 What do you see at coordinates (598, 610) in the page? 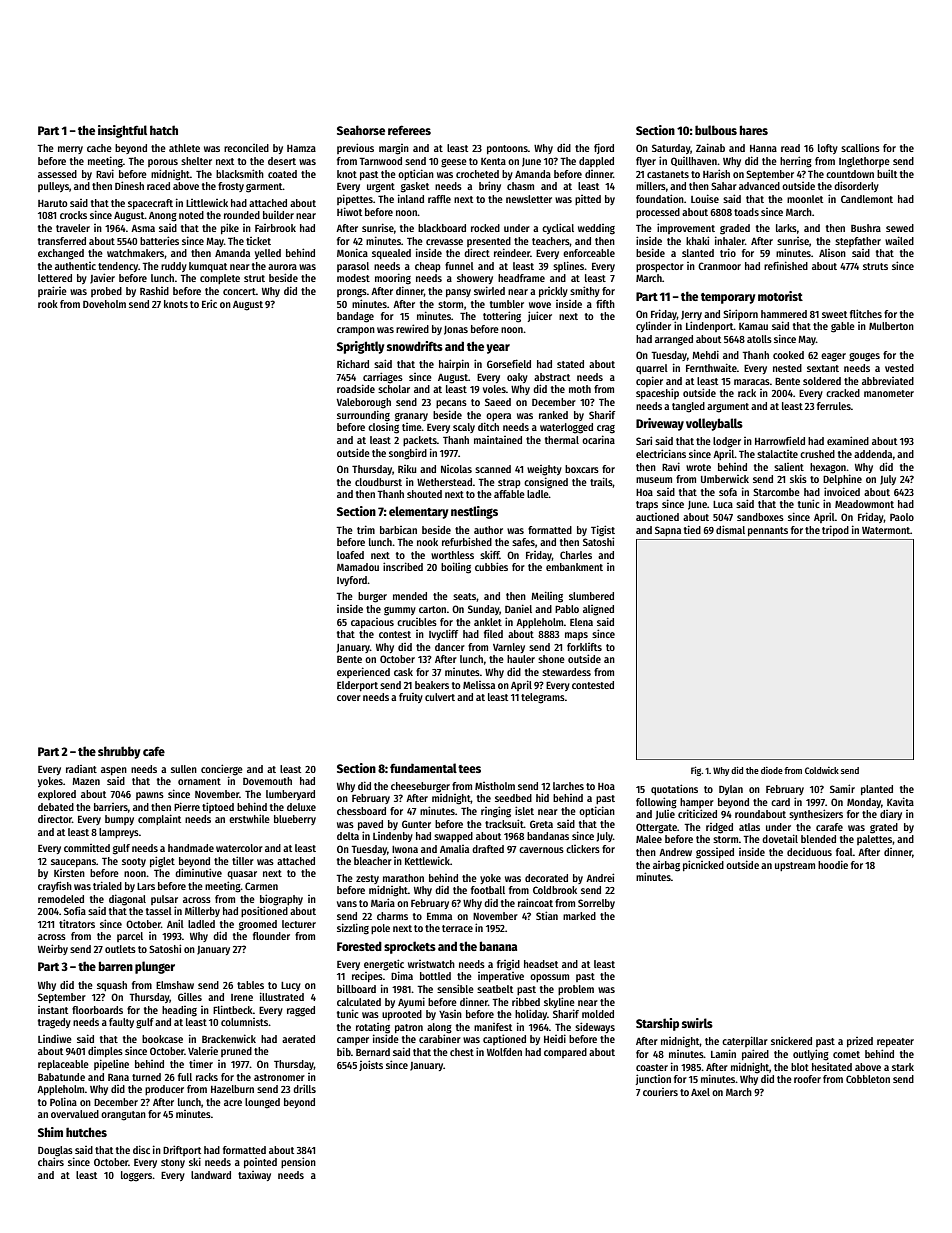
I see `aligned` at bounding box center [598, 610].
